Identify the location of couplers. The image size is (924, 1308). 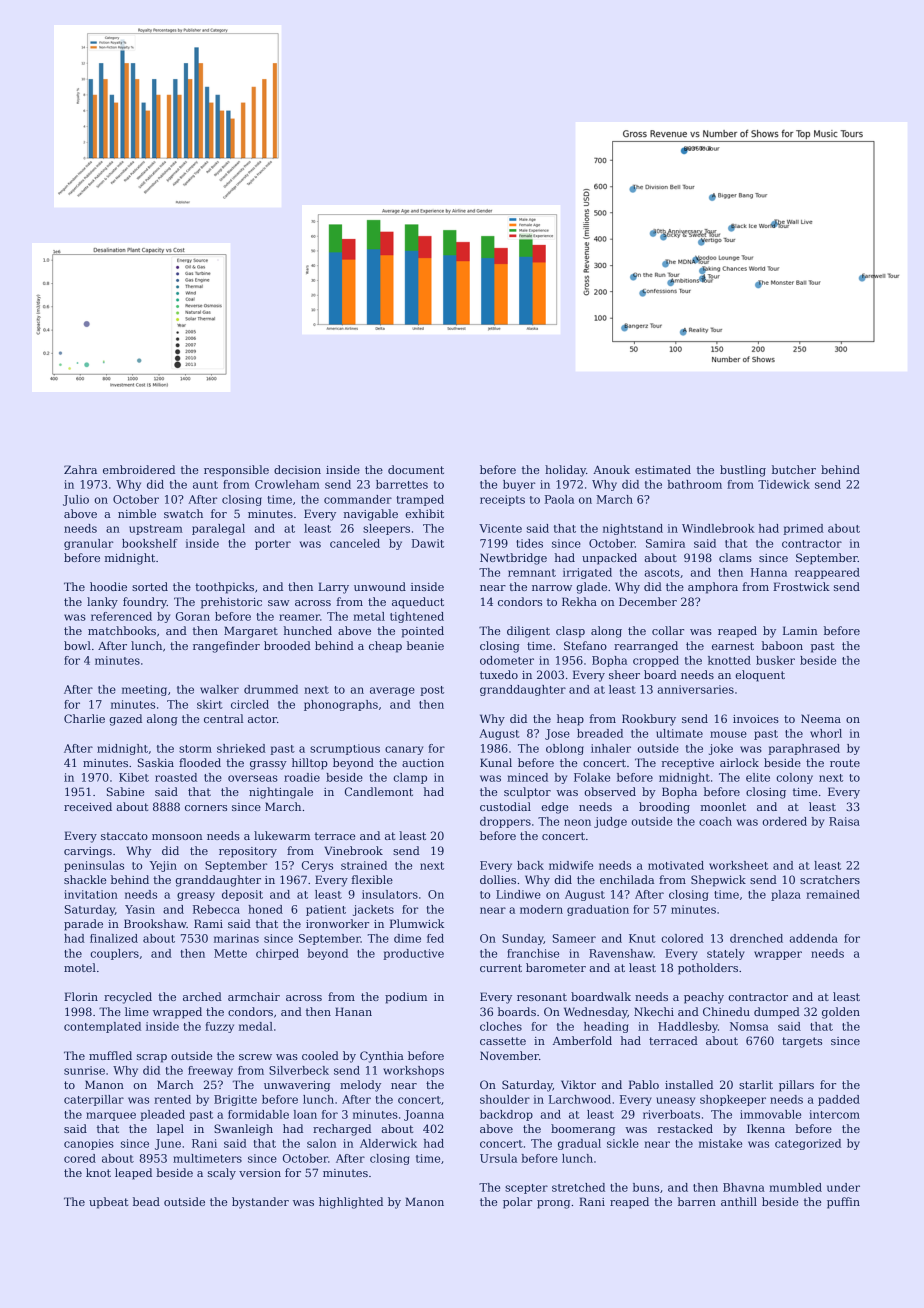
(114, 954).
